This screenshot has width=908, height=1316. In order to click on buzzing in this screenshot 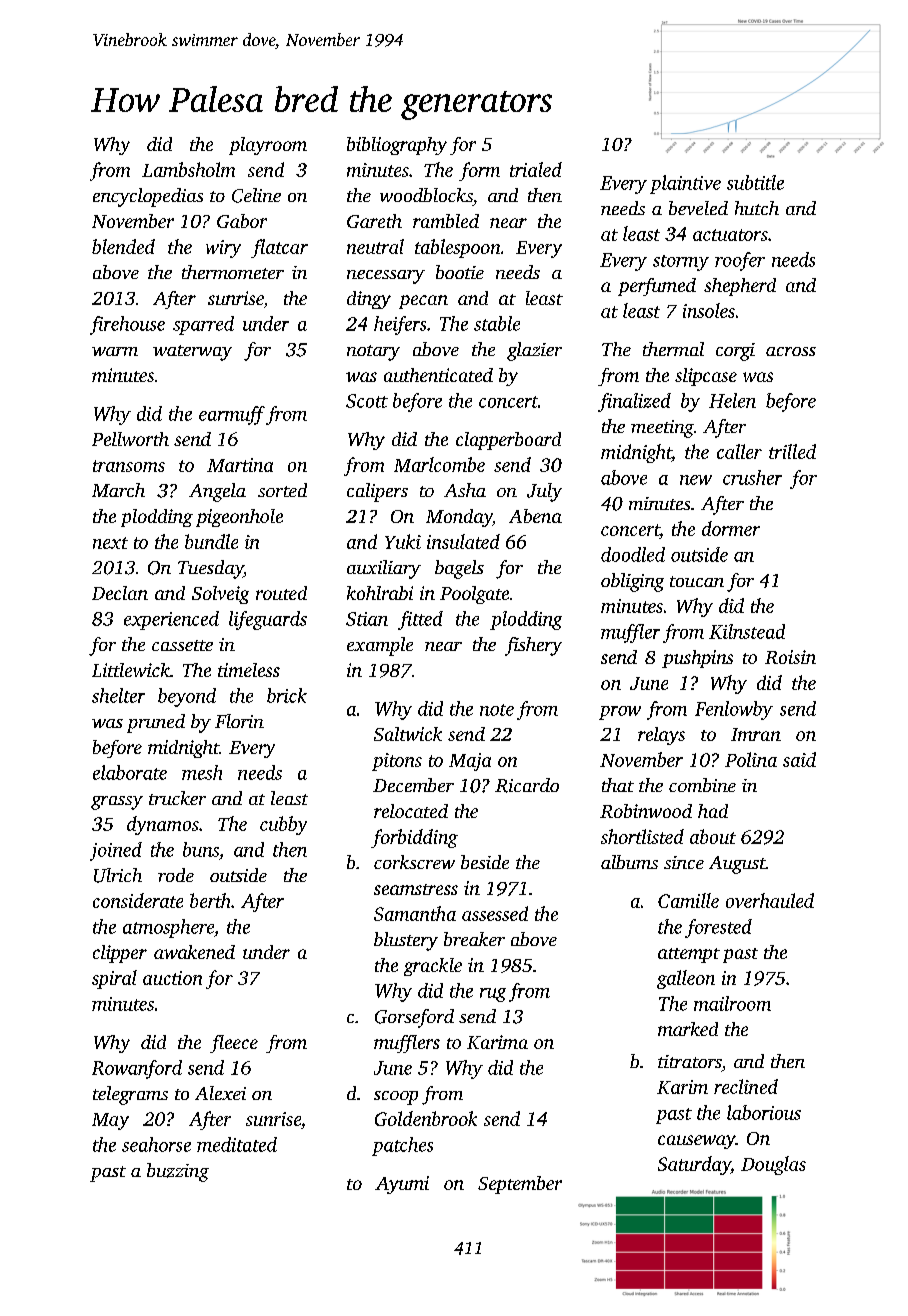, I will do `click(178, 1172)`.
